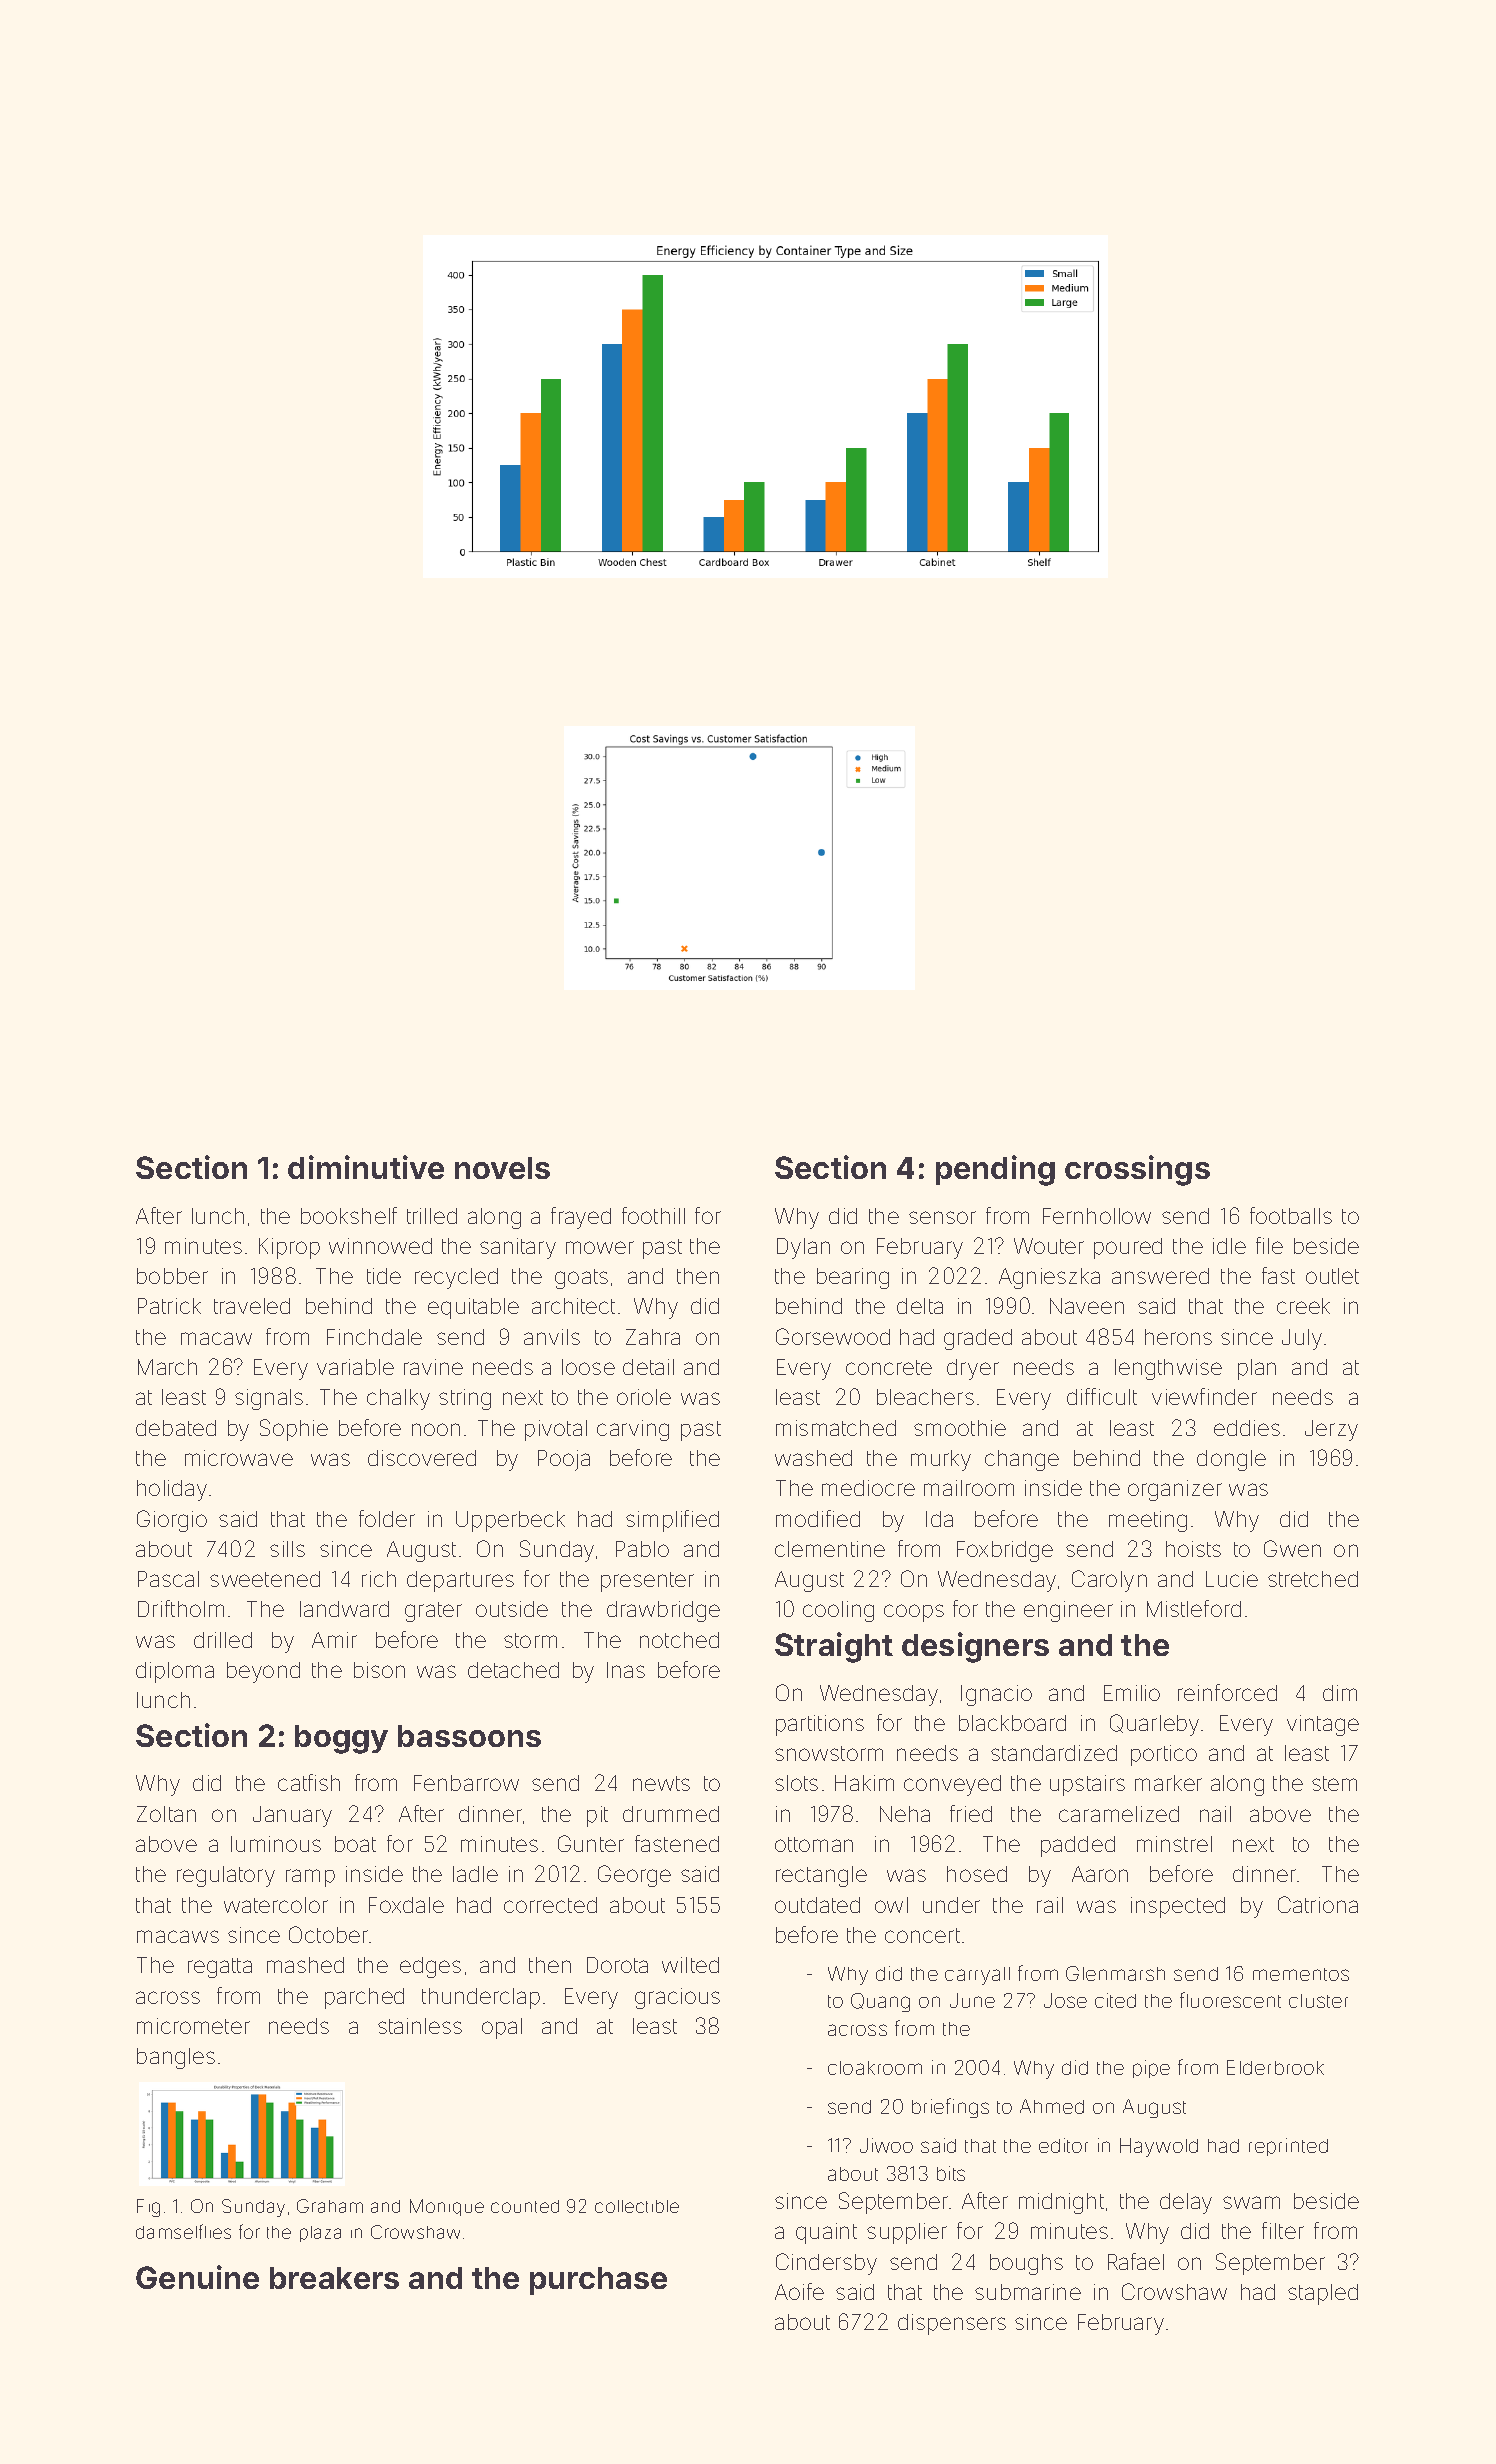 This screenshot has height=2464, width=1496. What do you see at coordinates (175, 1672) in the screenshot?
I see `diploma` at bounding box center [175, 1672].
